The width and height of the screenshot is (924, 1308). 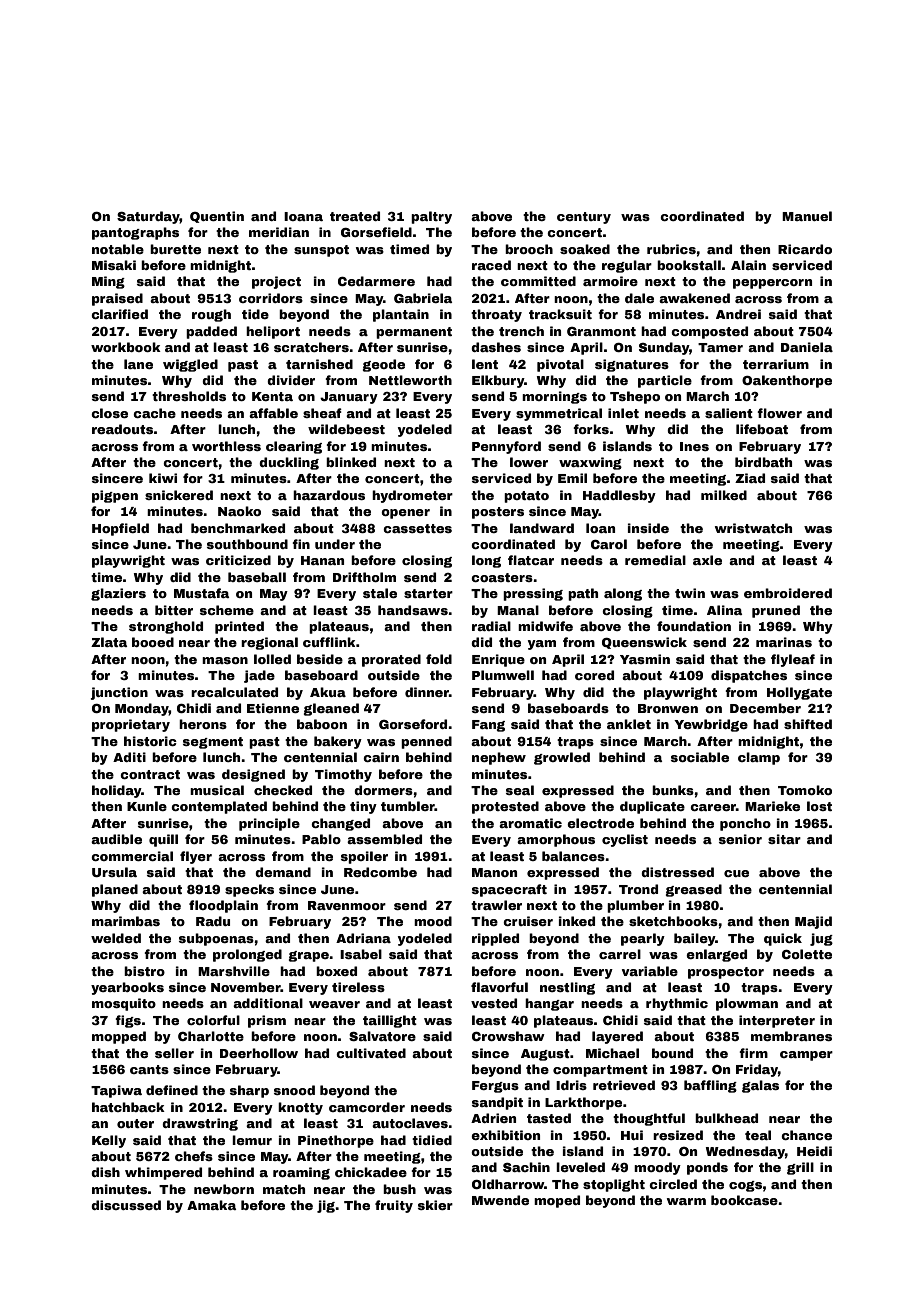 What do you see at coordinates (211, 1205) in the screenshot?
I see `Amaka` at bounding box center [211, 1205].
